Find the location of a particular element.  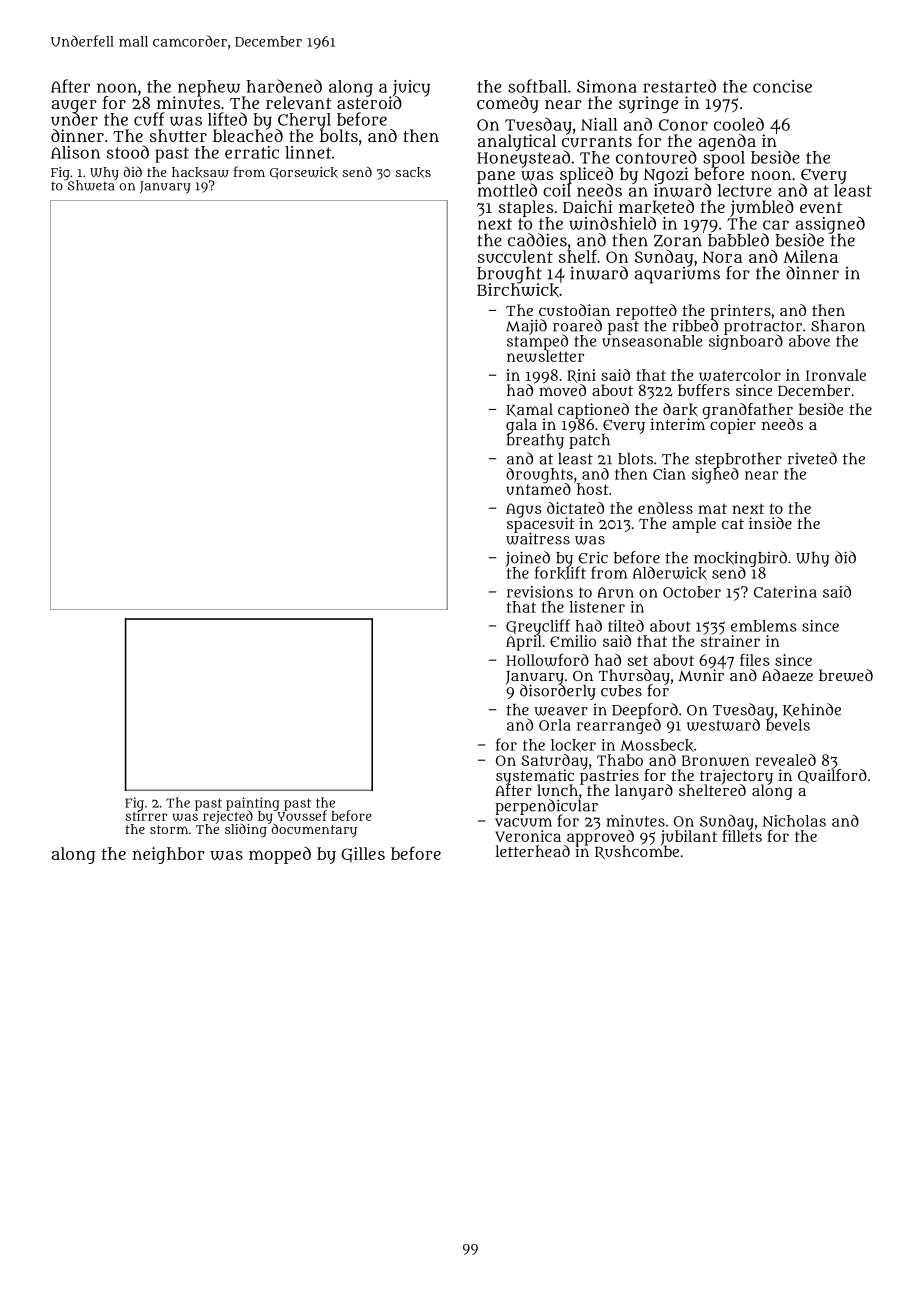

stirrer is located at coordinates (146, 816).
